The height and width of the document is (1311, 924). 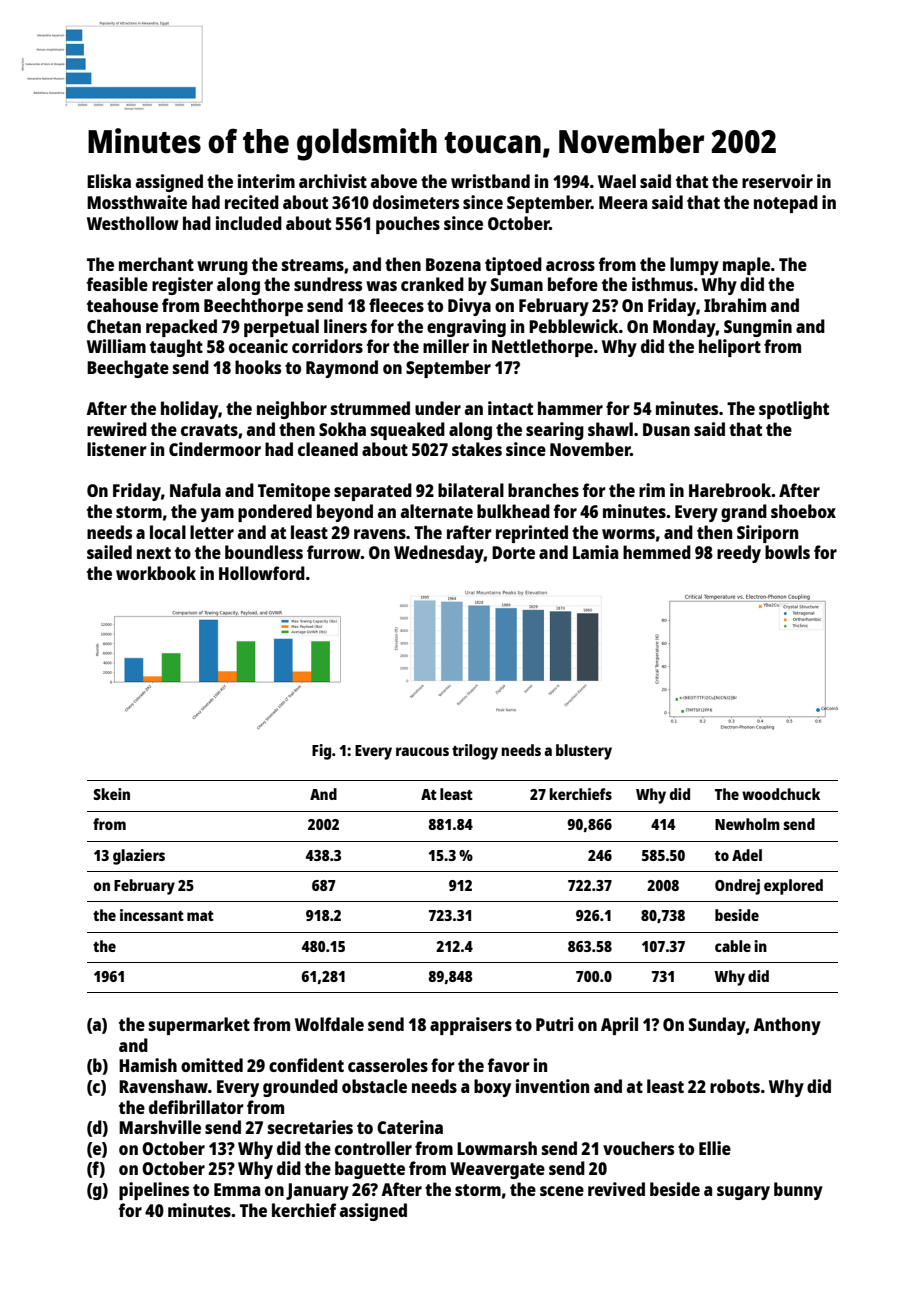 I want to click on Putri, so click(x=554, y=1024).
